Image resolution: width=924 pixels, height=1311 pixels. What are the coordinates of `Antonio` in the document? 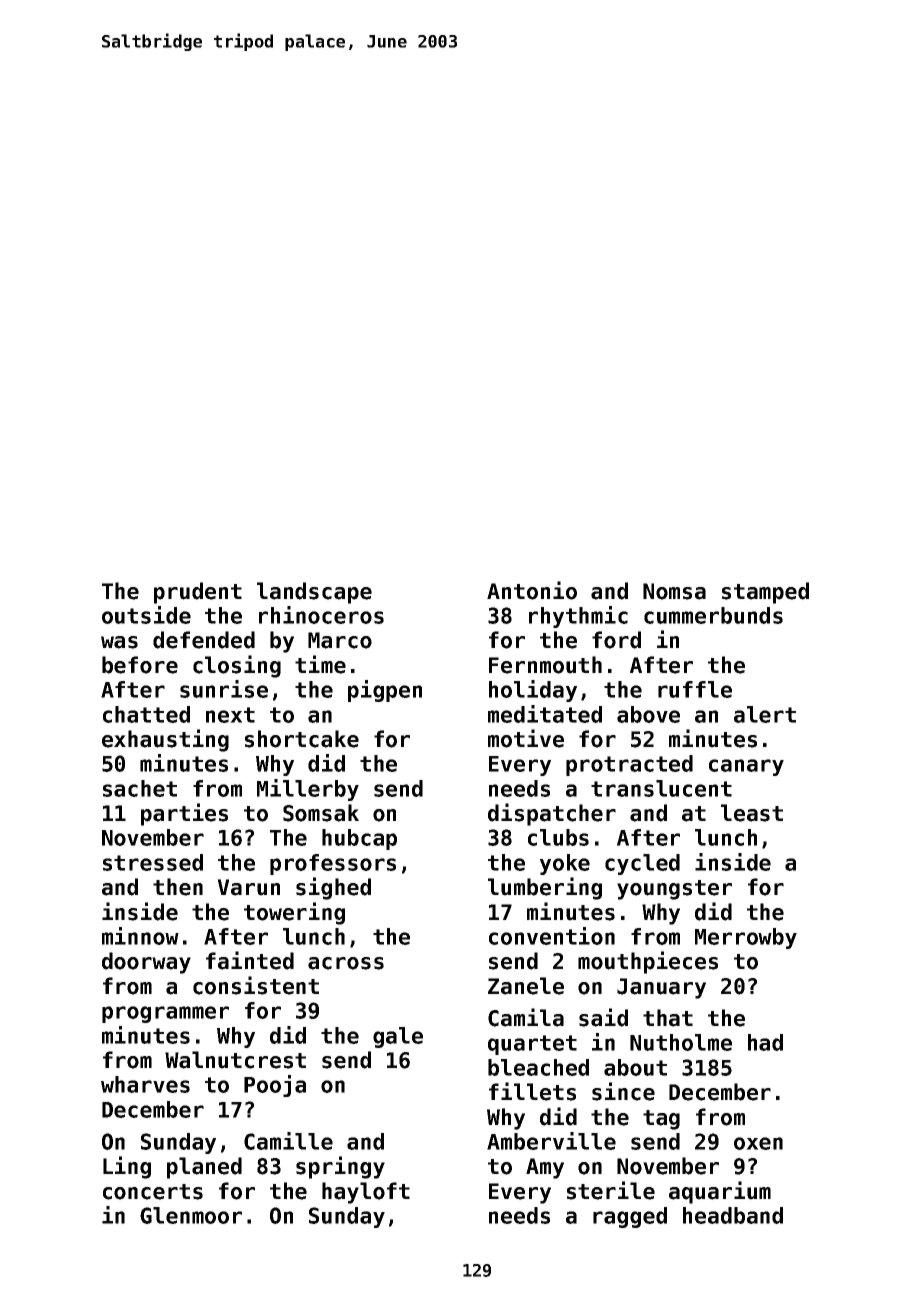 It's located at (532, 590).
